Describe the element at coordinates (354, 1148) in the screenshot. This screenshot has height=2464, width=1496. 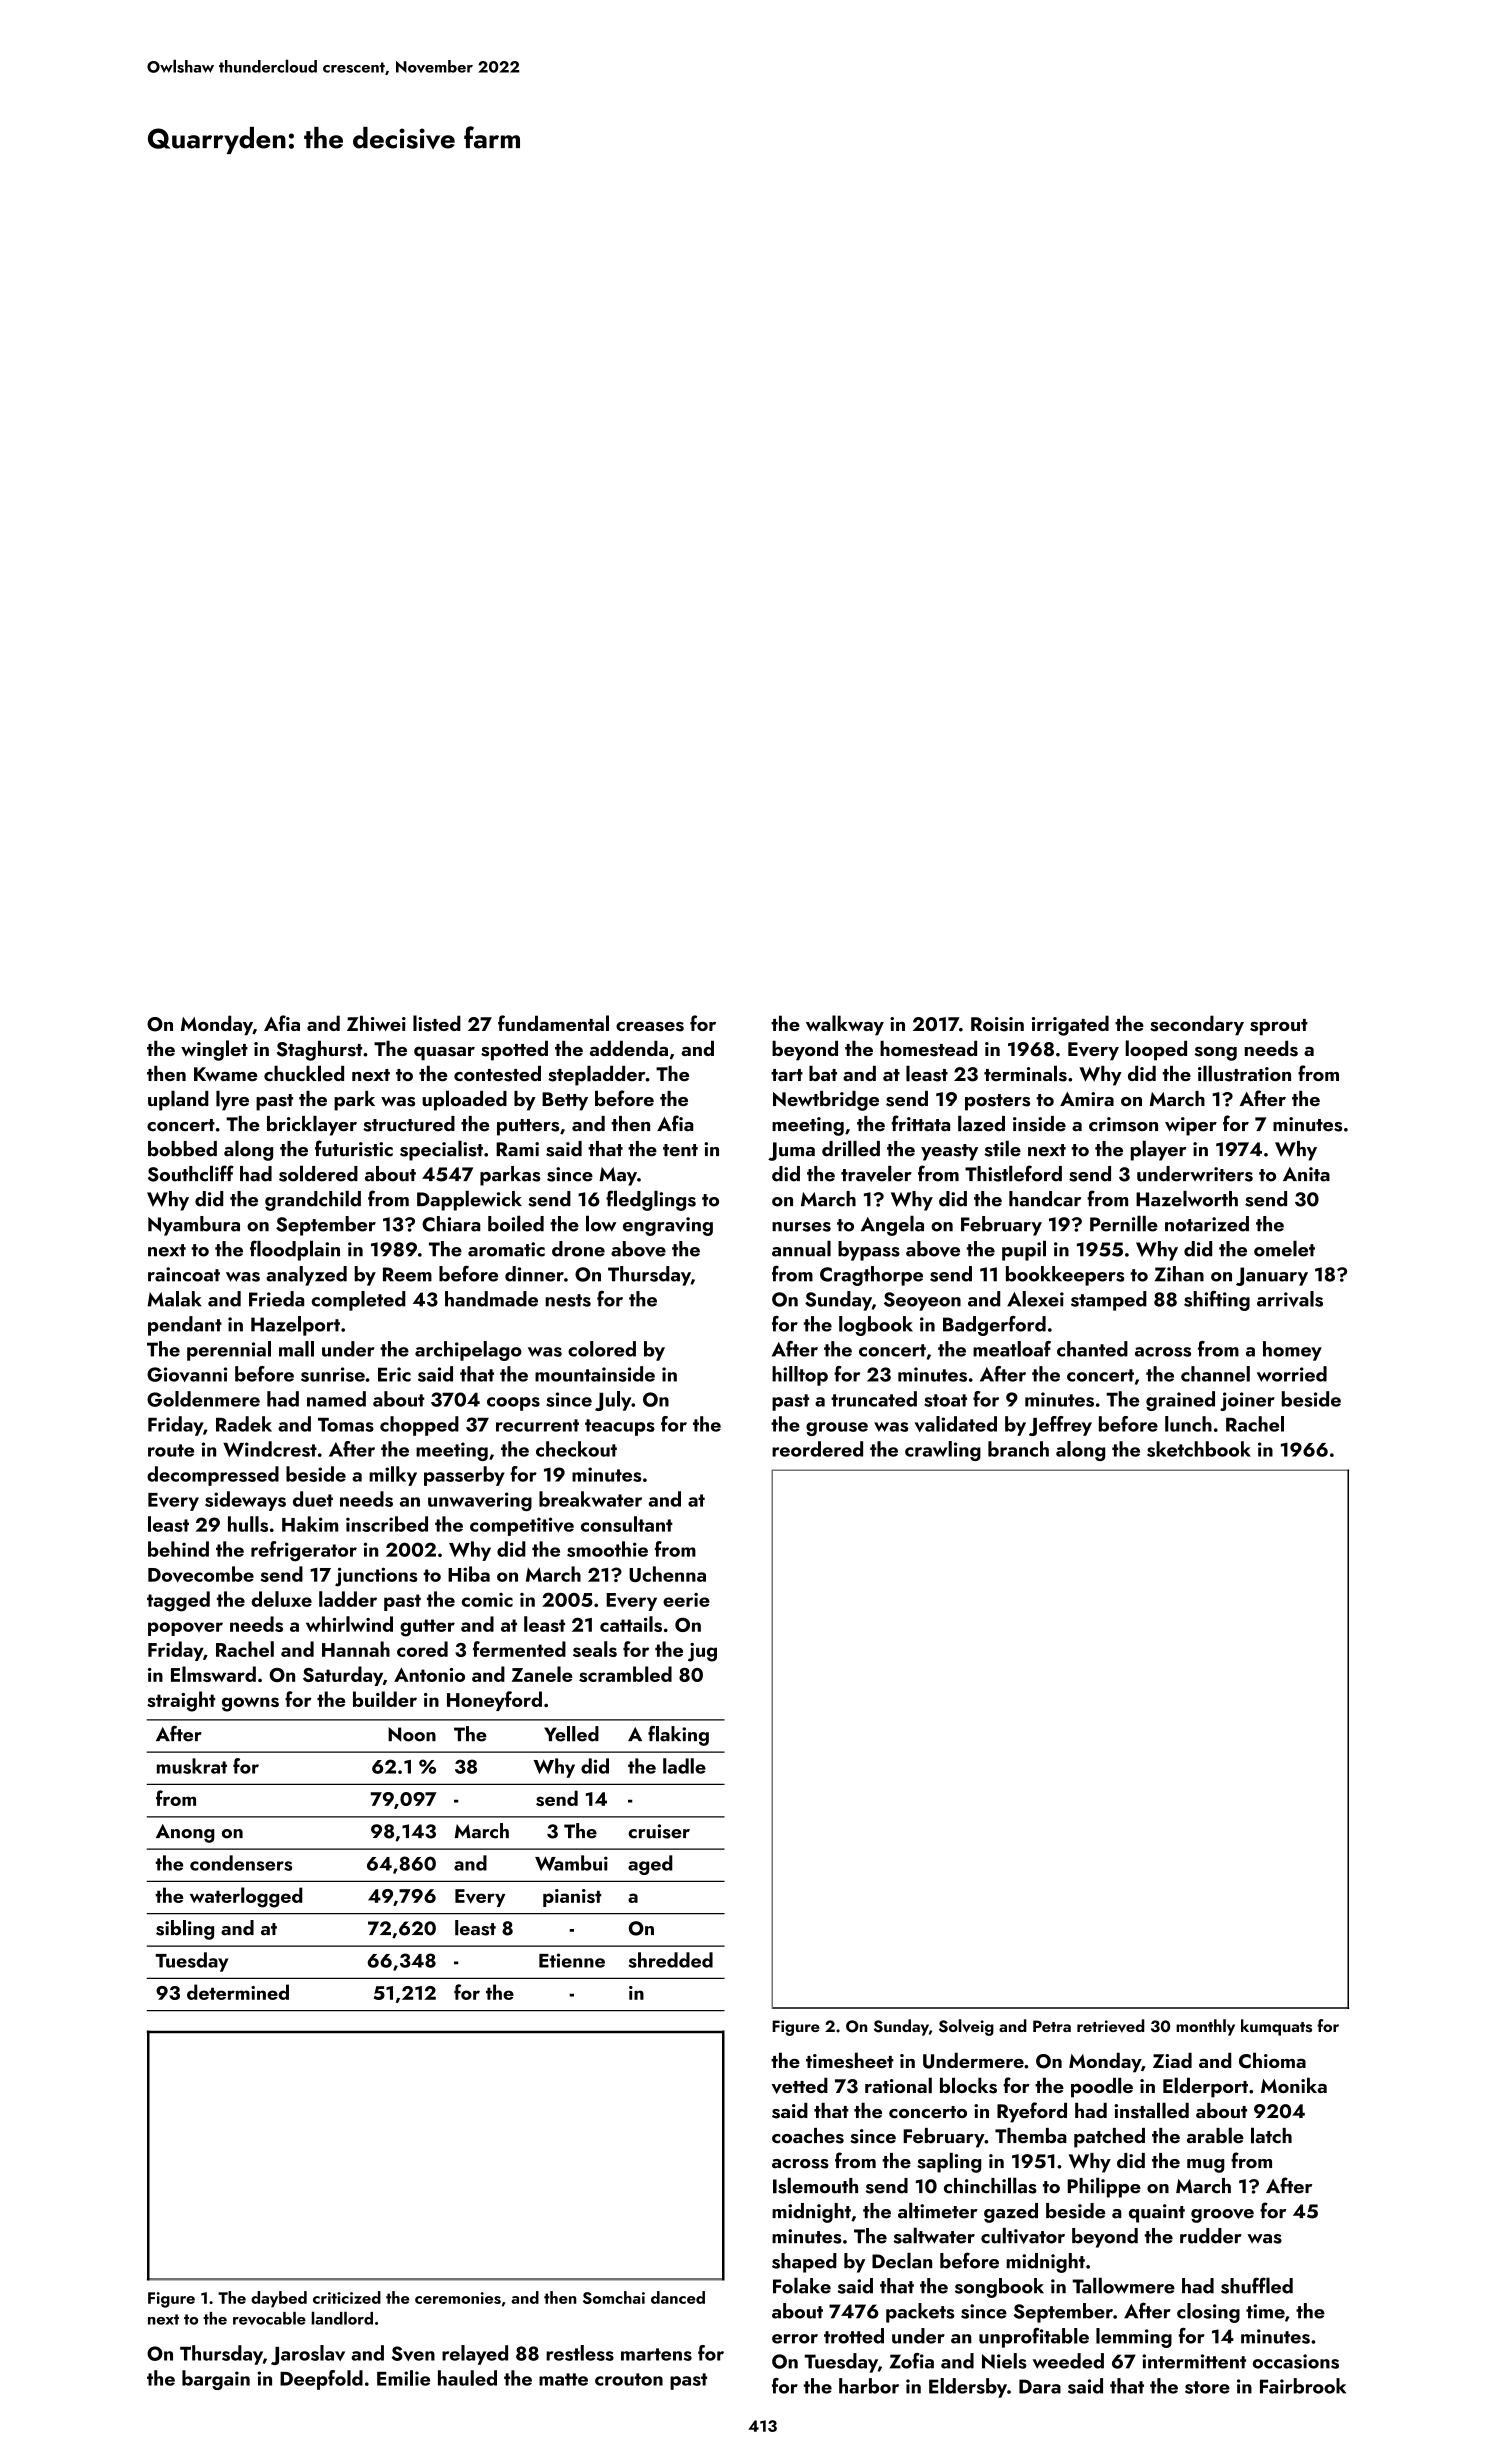
I see `futuristic` at that location.
